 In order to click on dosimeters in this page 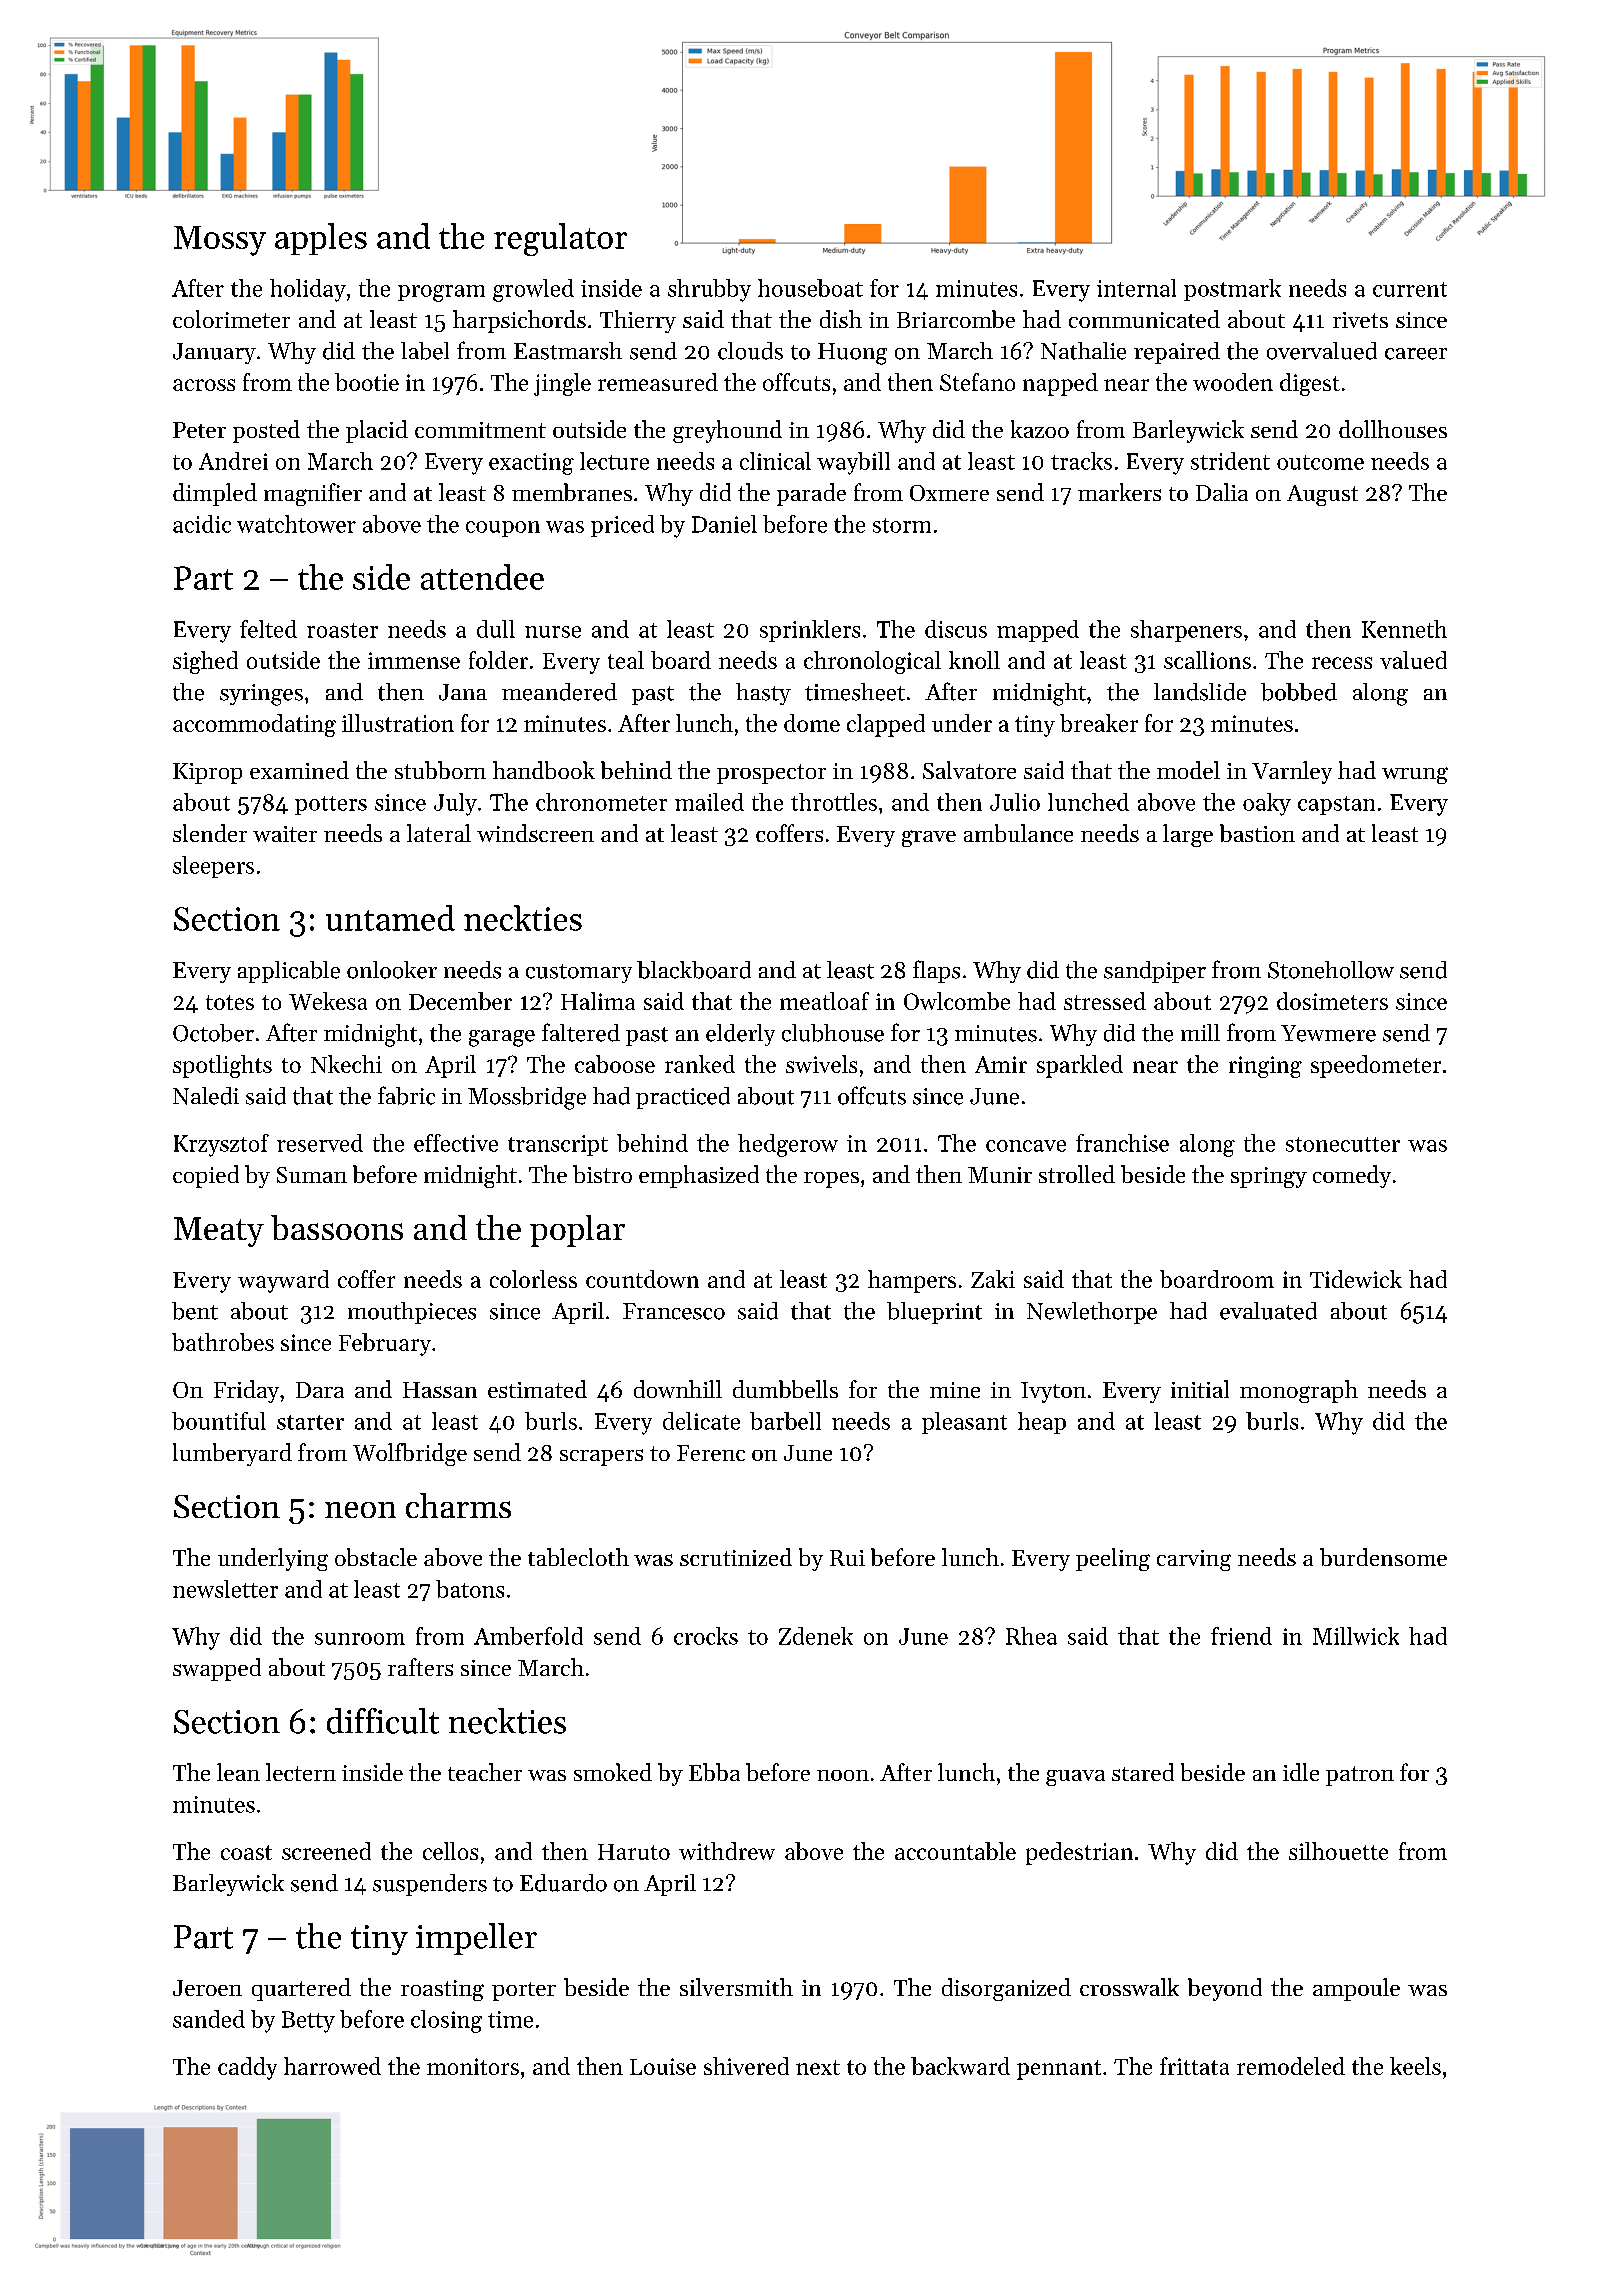, I will do `click(1332, 1001)`.
